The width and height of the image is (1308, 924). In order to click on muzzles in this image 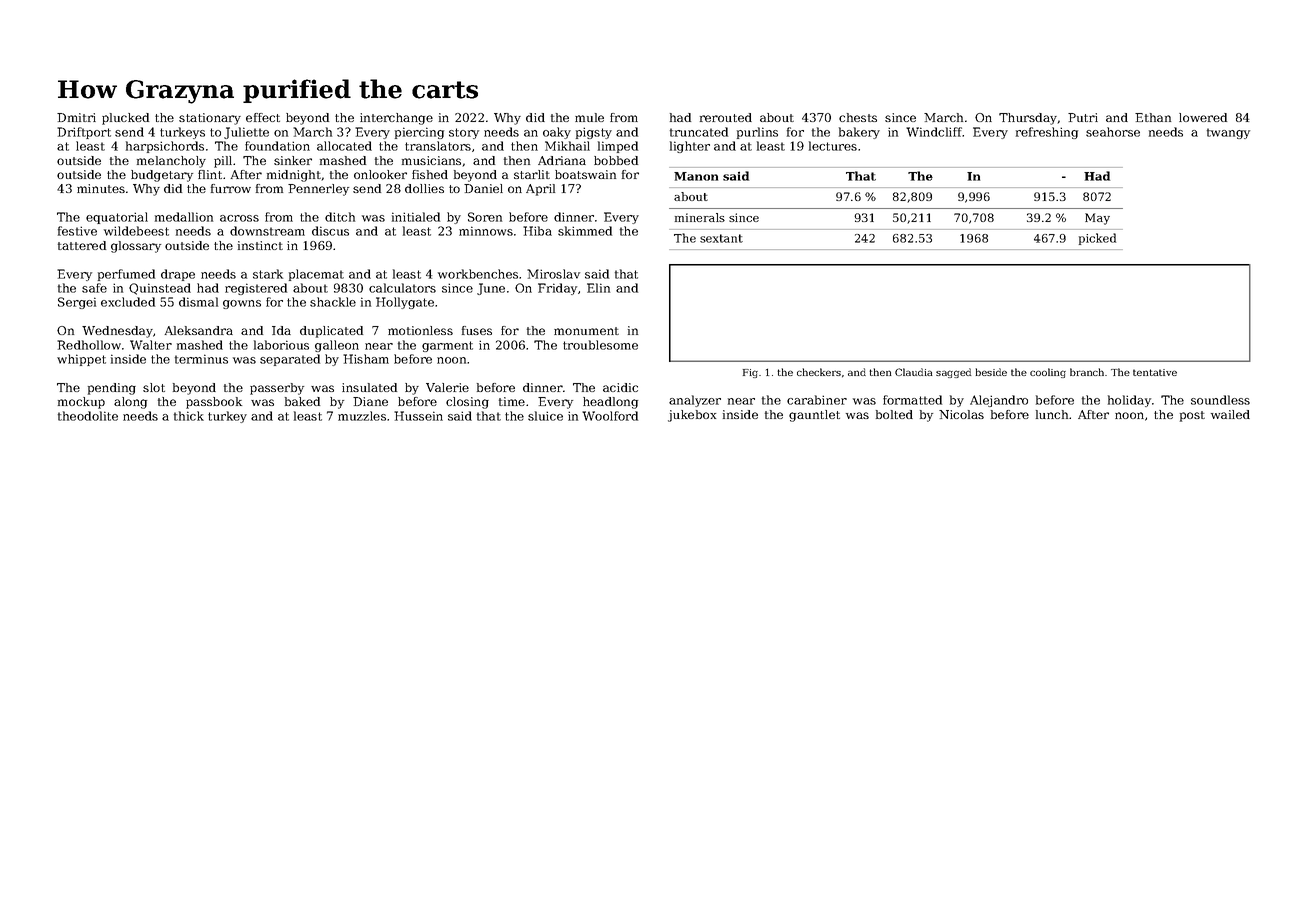, I will do `click(362, 416)`.
